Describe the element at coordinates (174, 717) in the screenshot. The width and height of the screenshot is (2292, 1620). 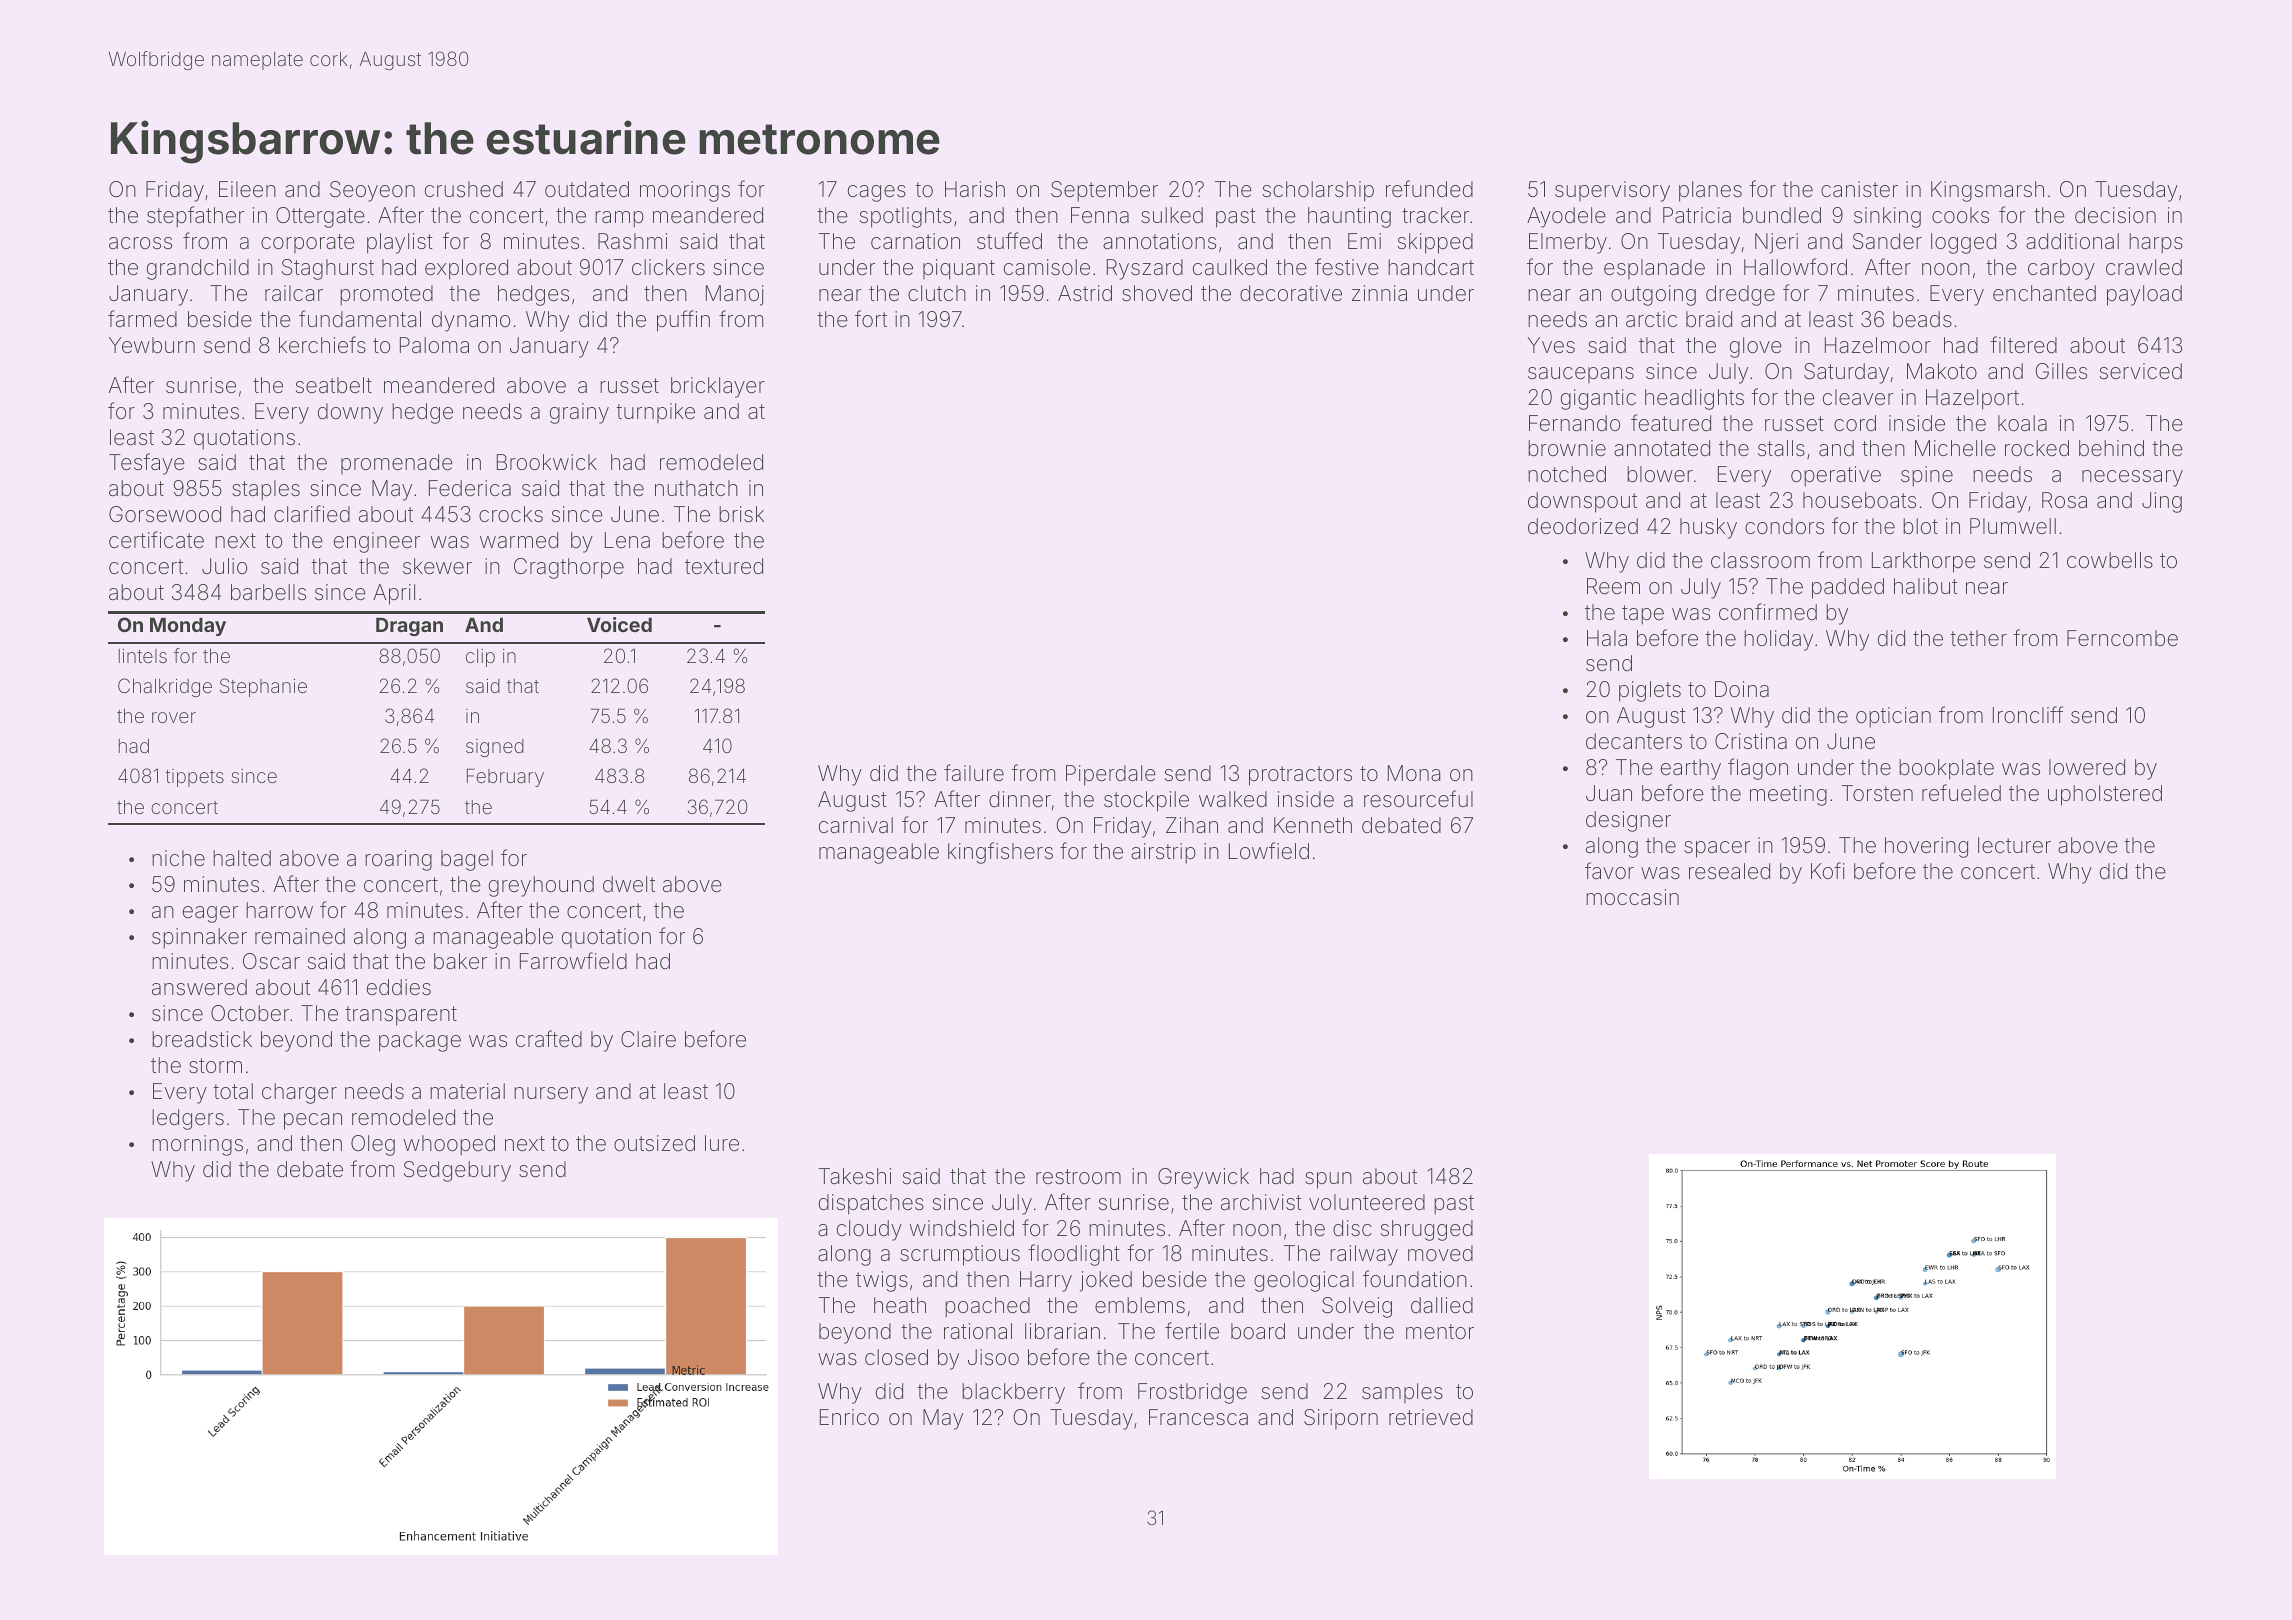
I see `rover` at that location.
